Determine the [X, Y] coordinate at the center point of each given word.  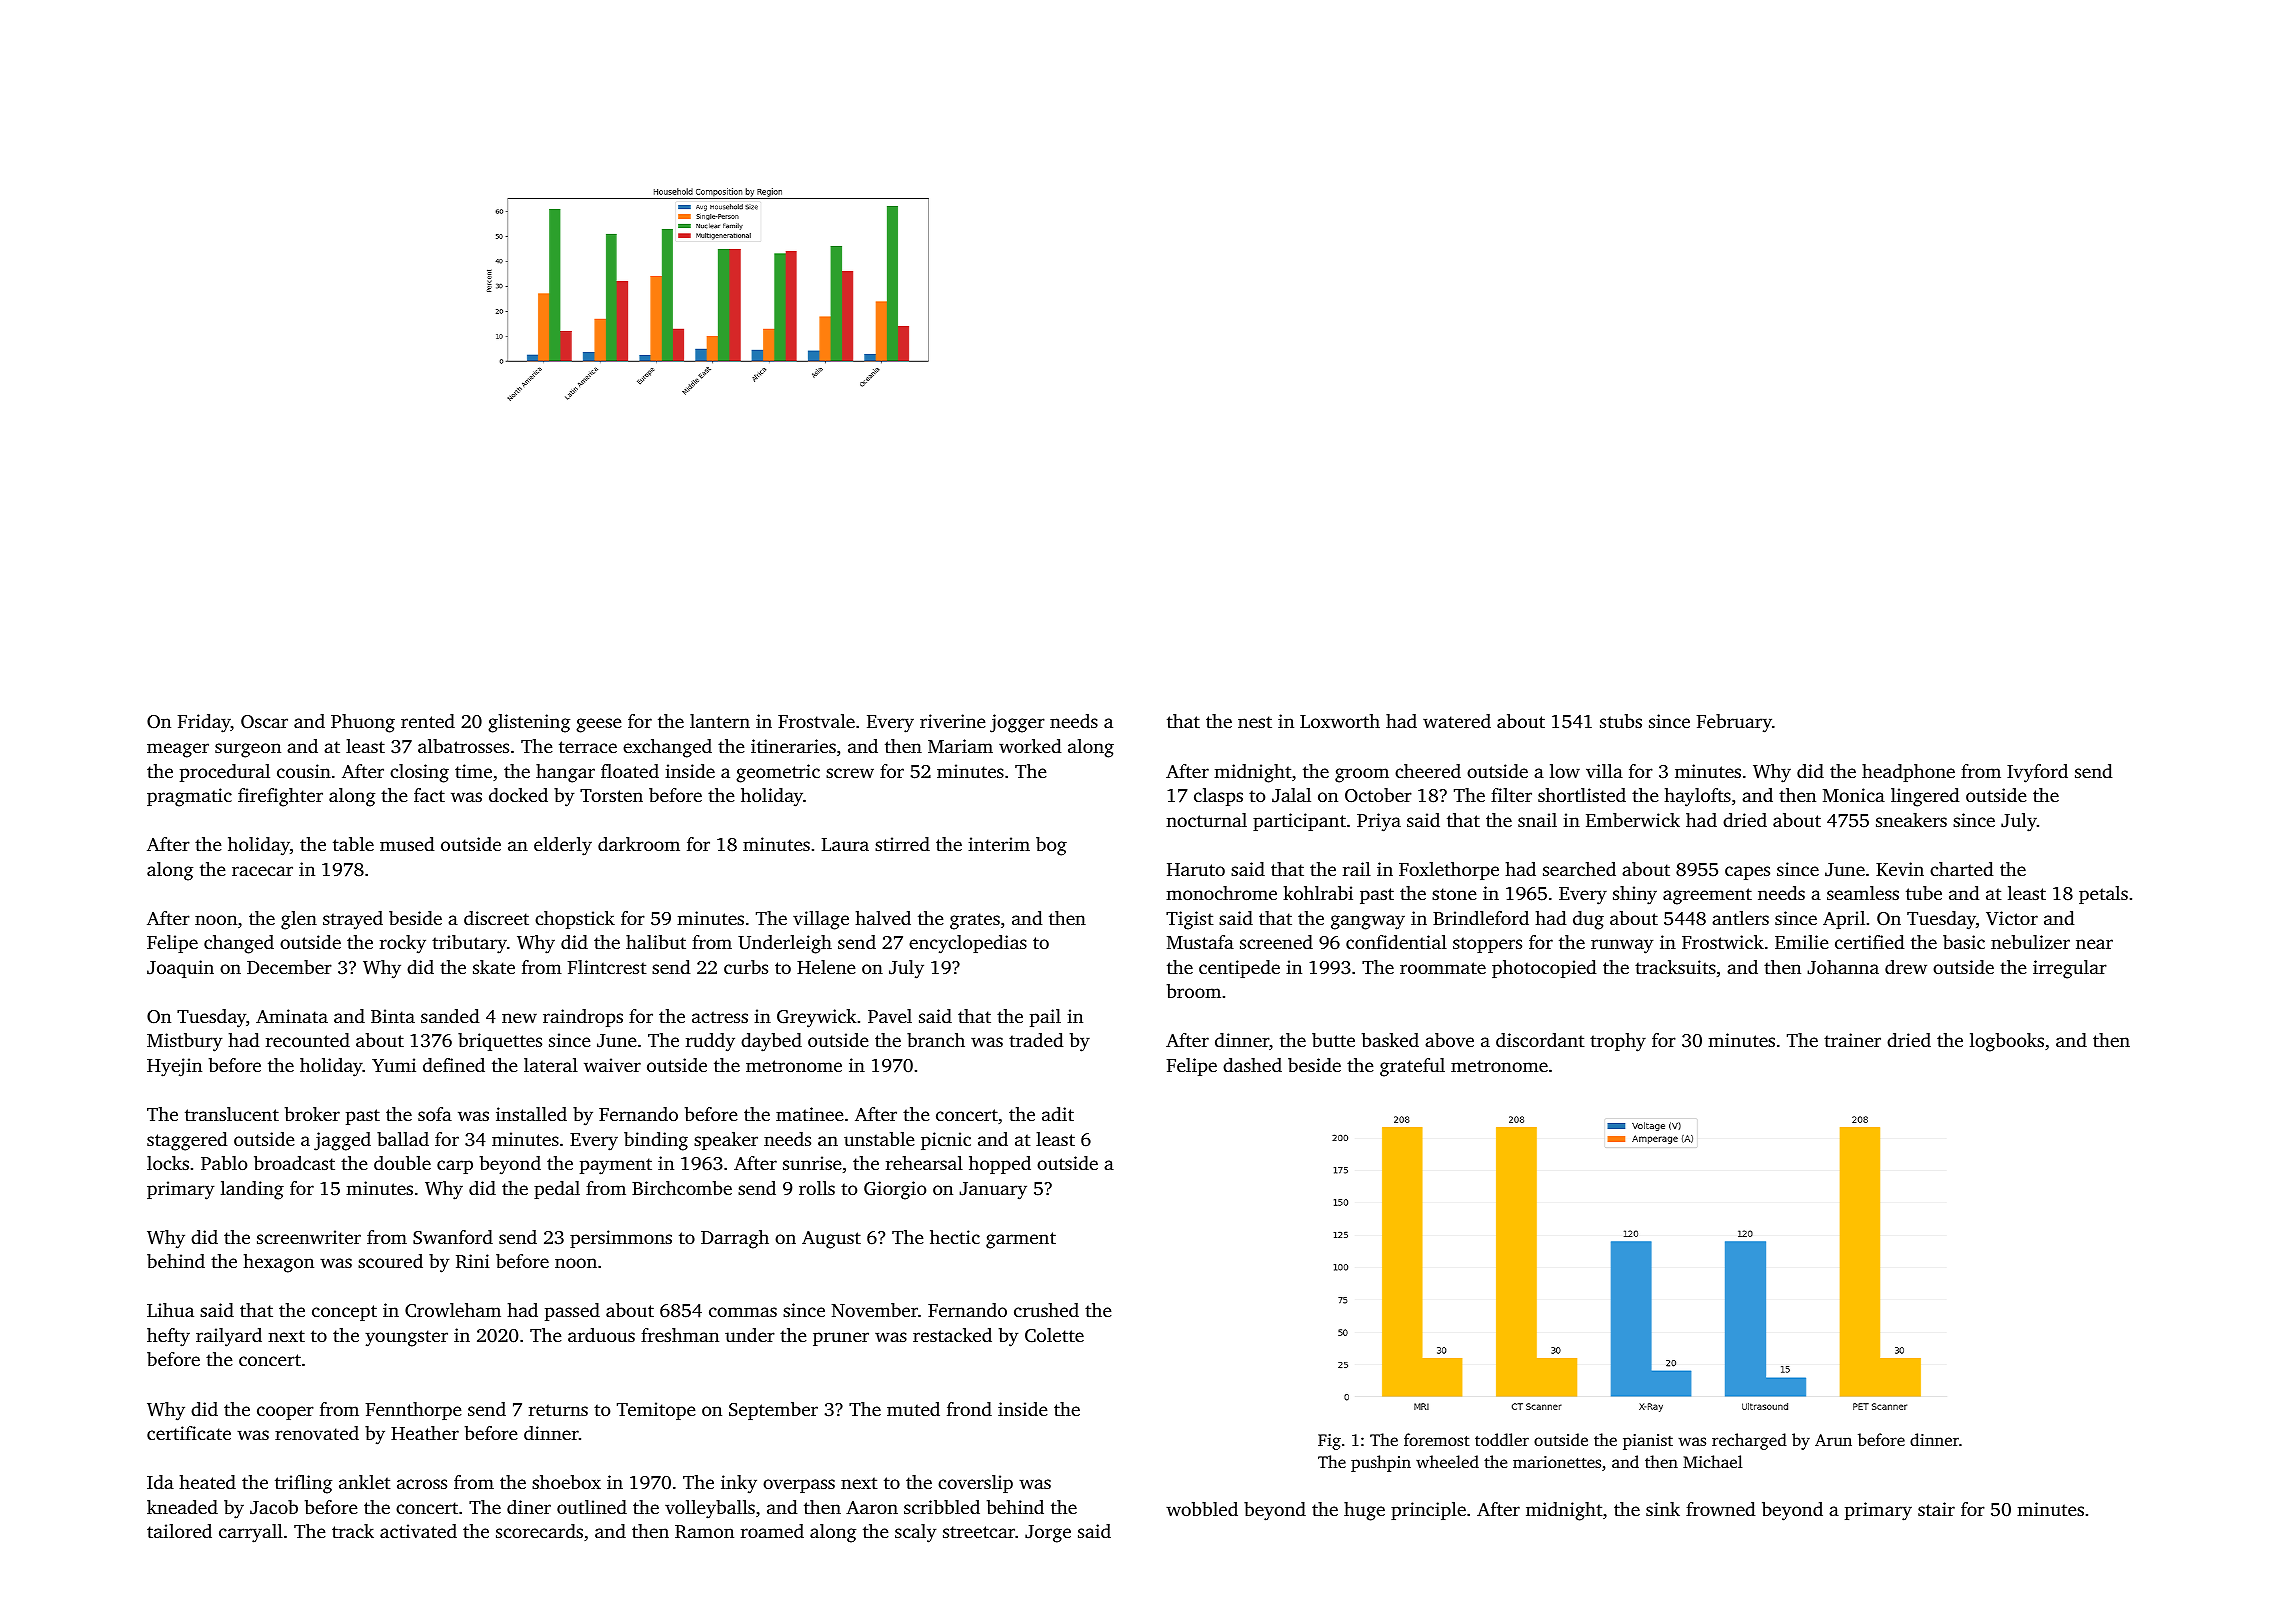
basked [1390, 1040]
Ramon [704, 1532]
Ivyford [2037, 773]
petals [2103, 895]
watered [1457, 721]
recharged [1749, 1441]
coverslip [975, 1484]
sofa [435, 1114]
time [473, 771]
